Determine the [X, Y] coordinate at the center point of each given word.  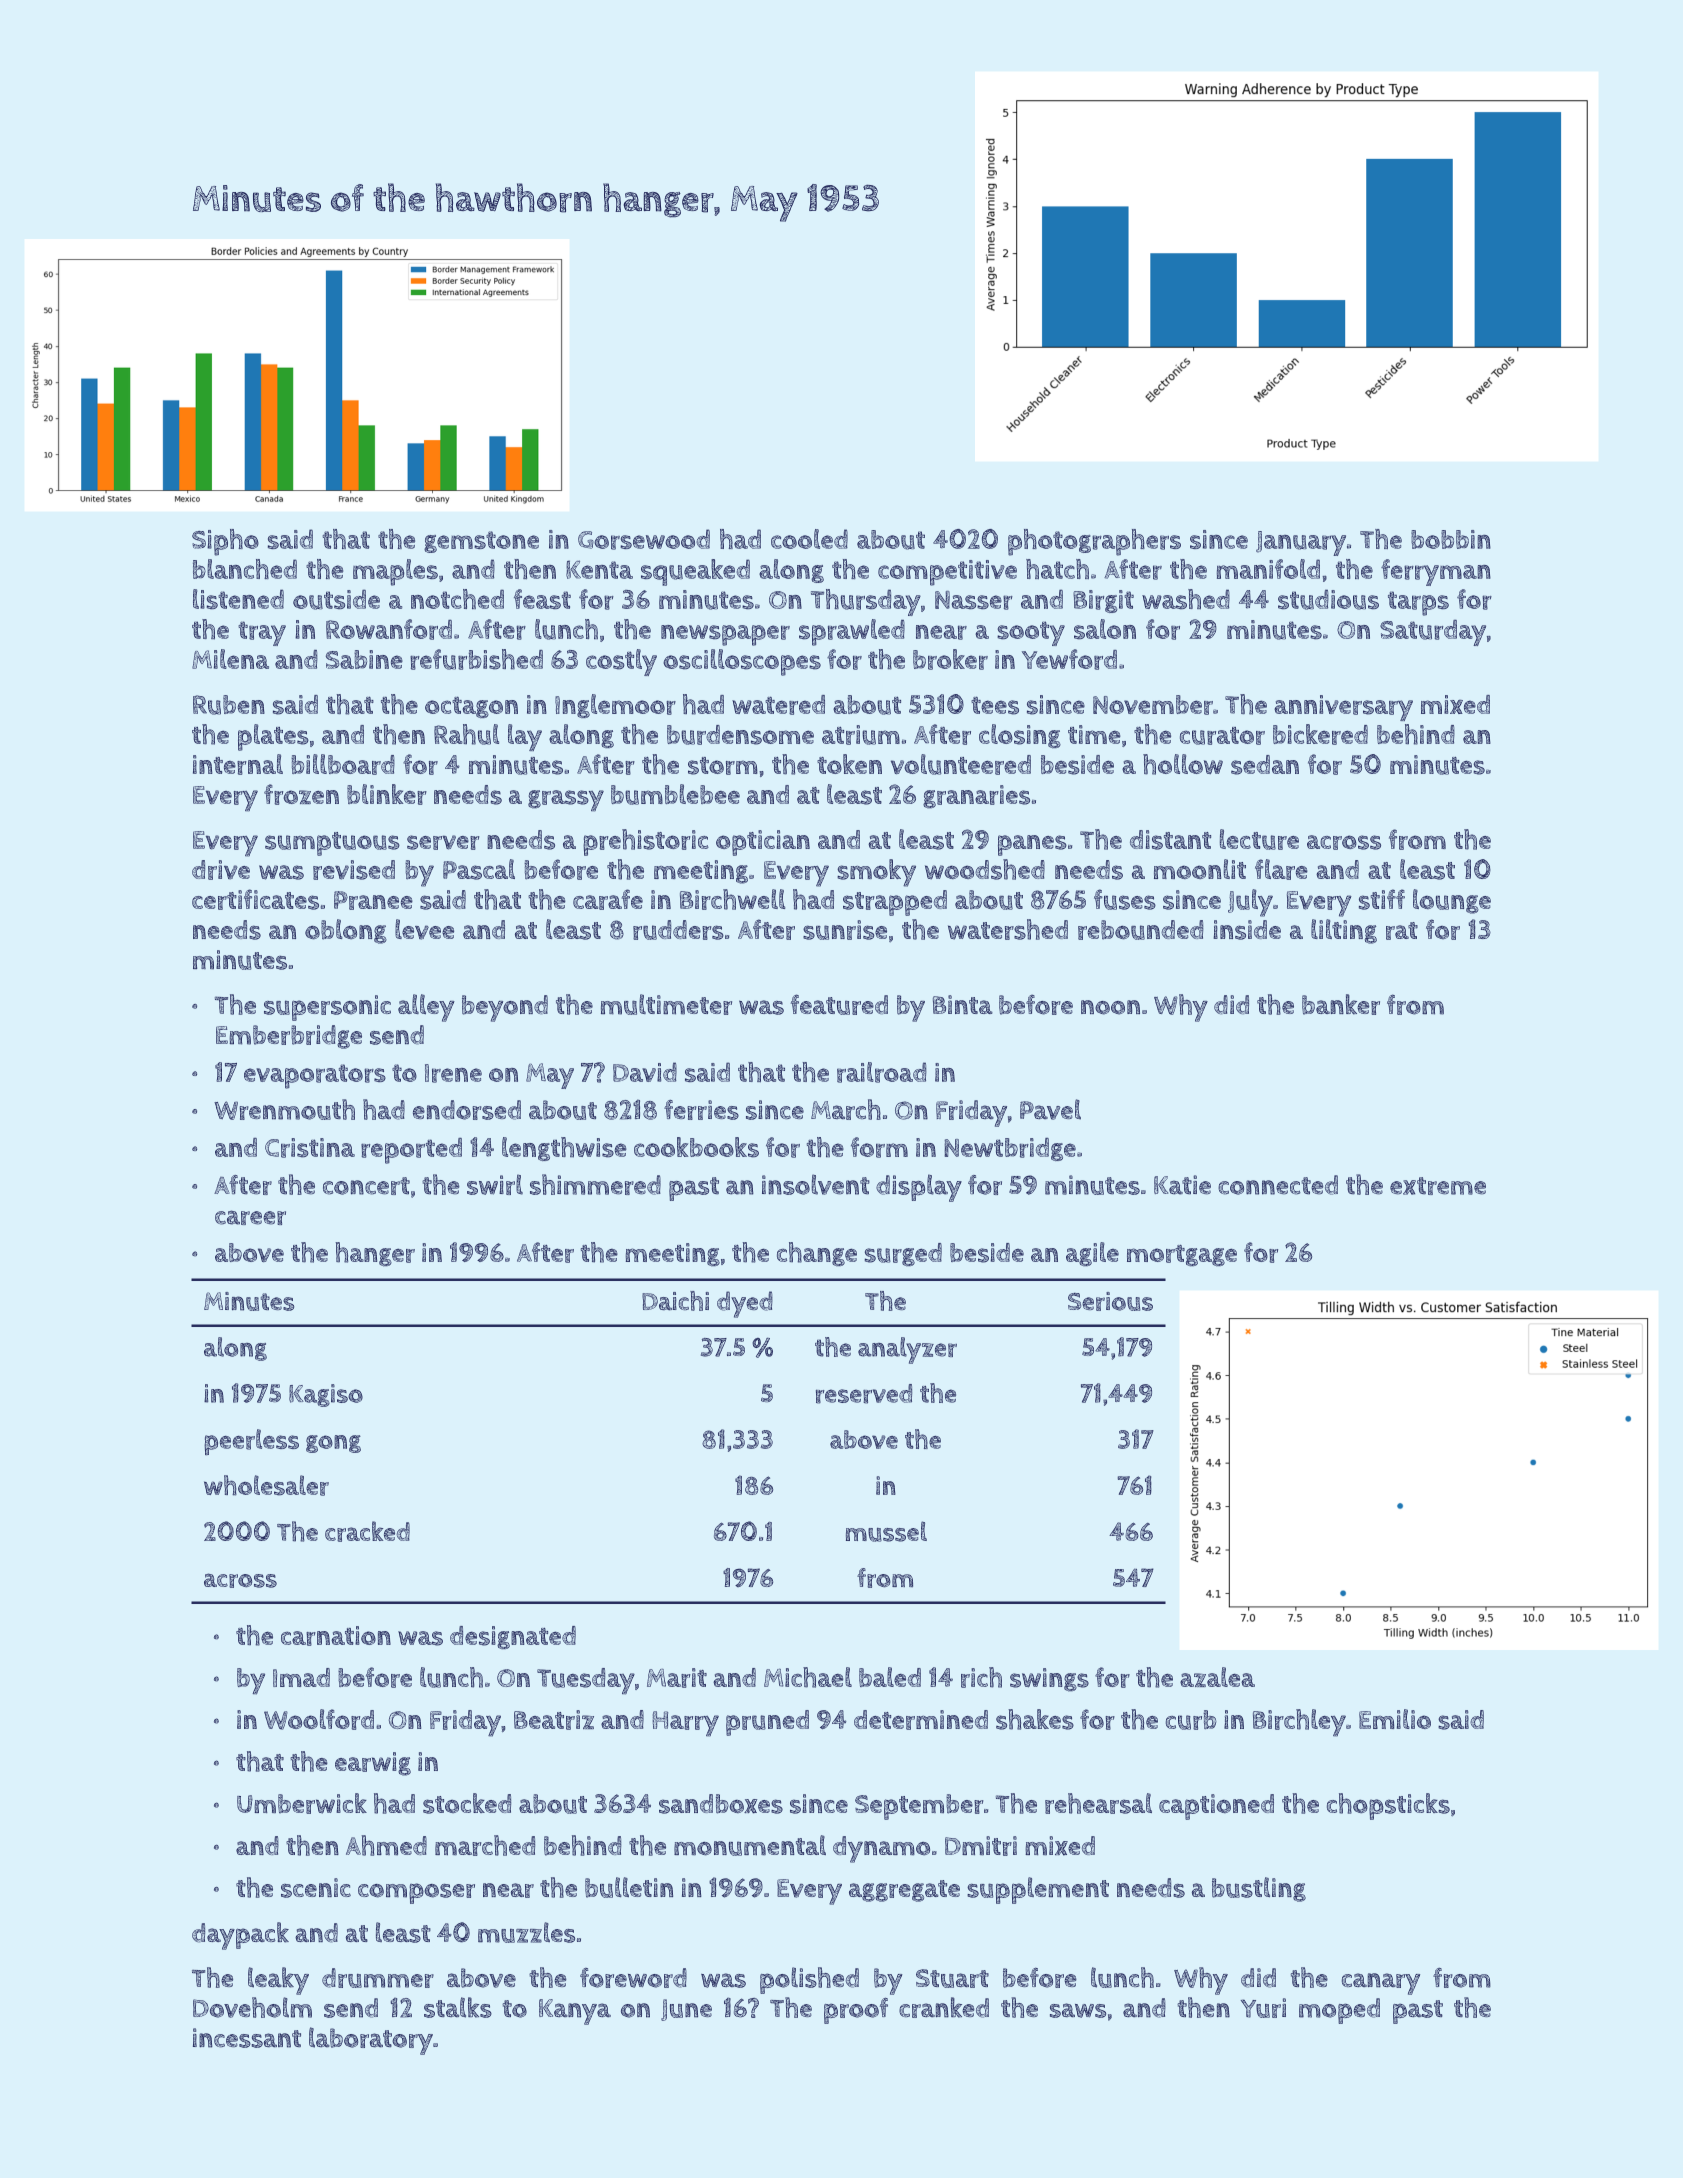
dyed [745, 1304]
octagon [471, 707]
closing [1020, 736]
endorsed [467, 1110]
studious [1328, 599]
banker [1341, 1004]
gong [333, 1444]
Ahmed [386, 1845]
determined [921, 1720]
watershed [1008, 929]
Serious [1110, 1301]
